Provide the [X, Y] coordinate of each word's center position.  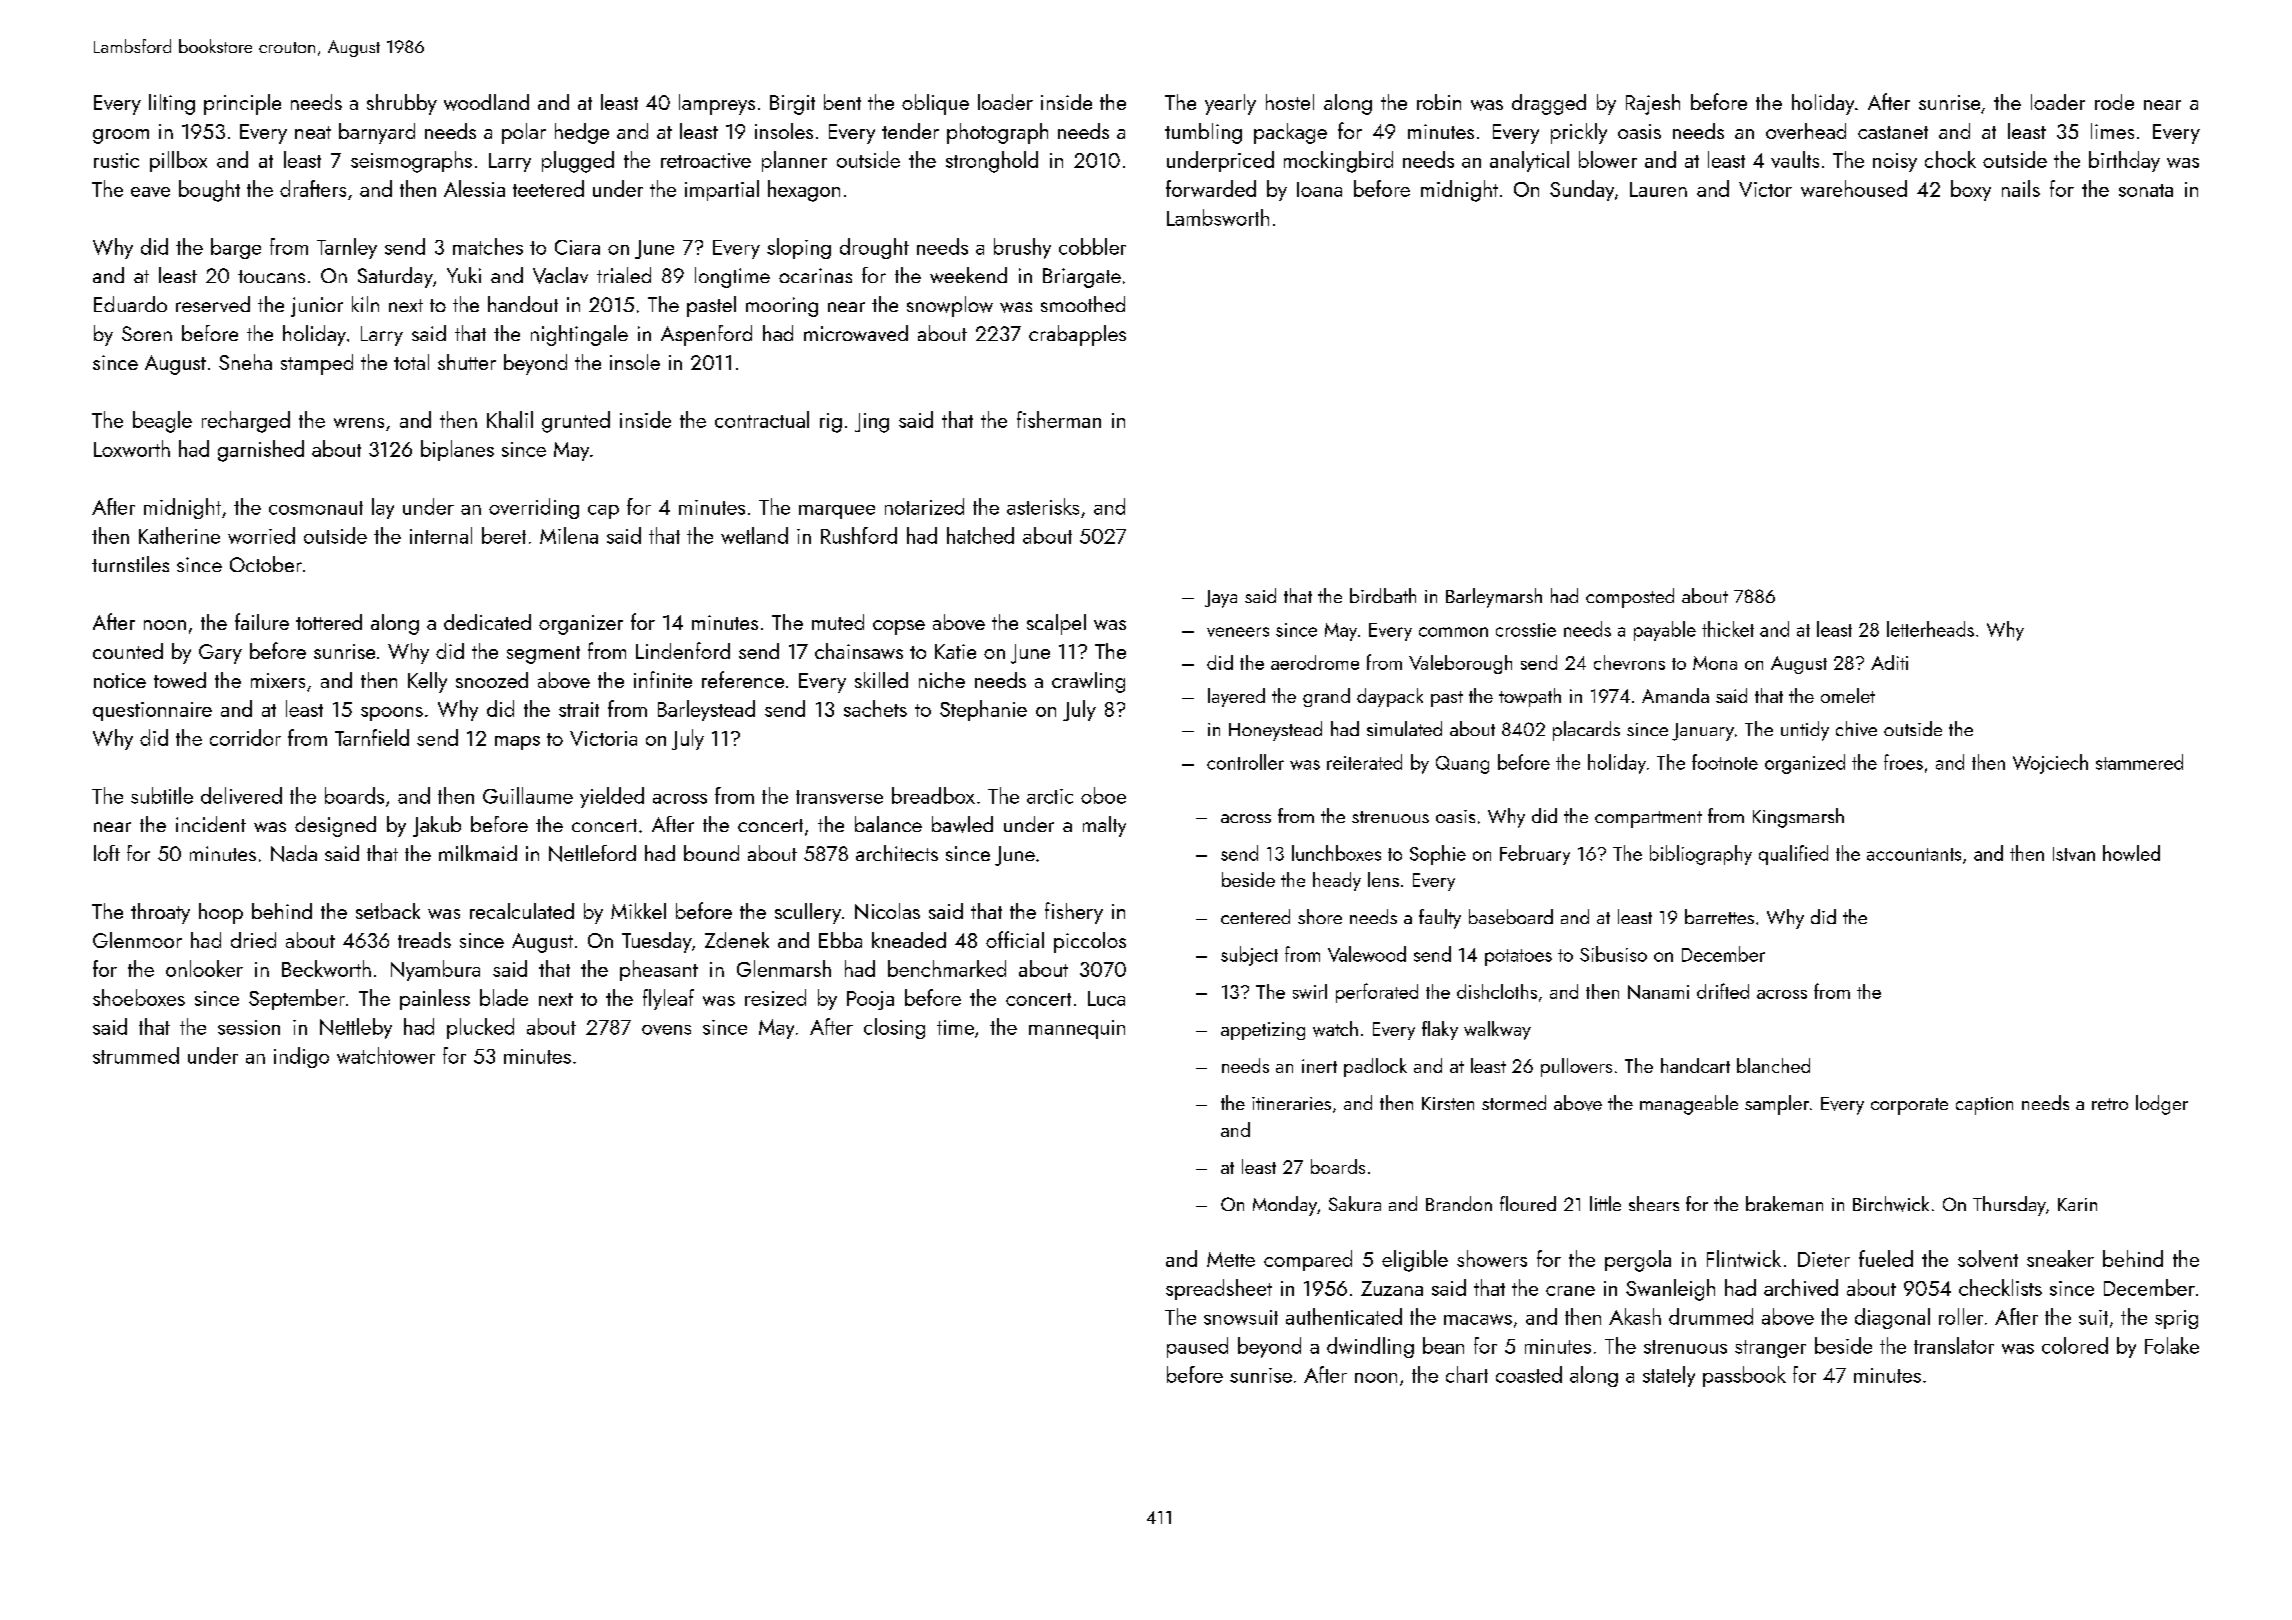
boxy [1971, 190]
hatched [980, 535]
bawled [962, 824]
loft [107, 853]
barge [236, 248]
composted [1630, 598]
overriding [534, 508]
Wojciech [2050, 764]
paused [1197, 1347]
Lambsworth [1218, 217]
